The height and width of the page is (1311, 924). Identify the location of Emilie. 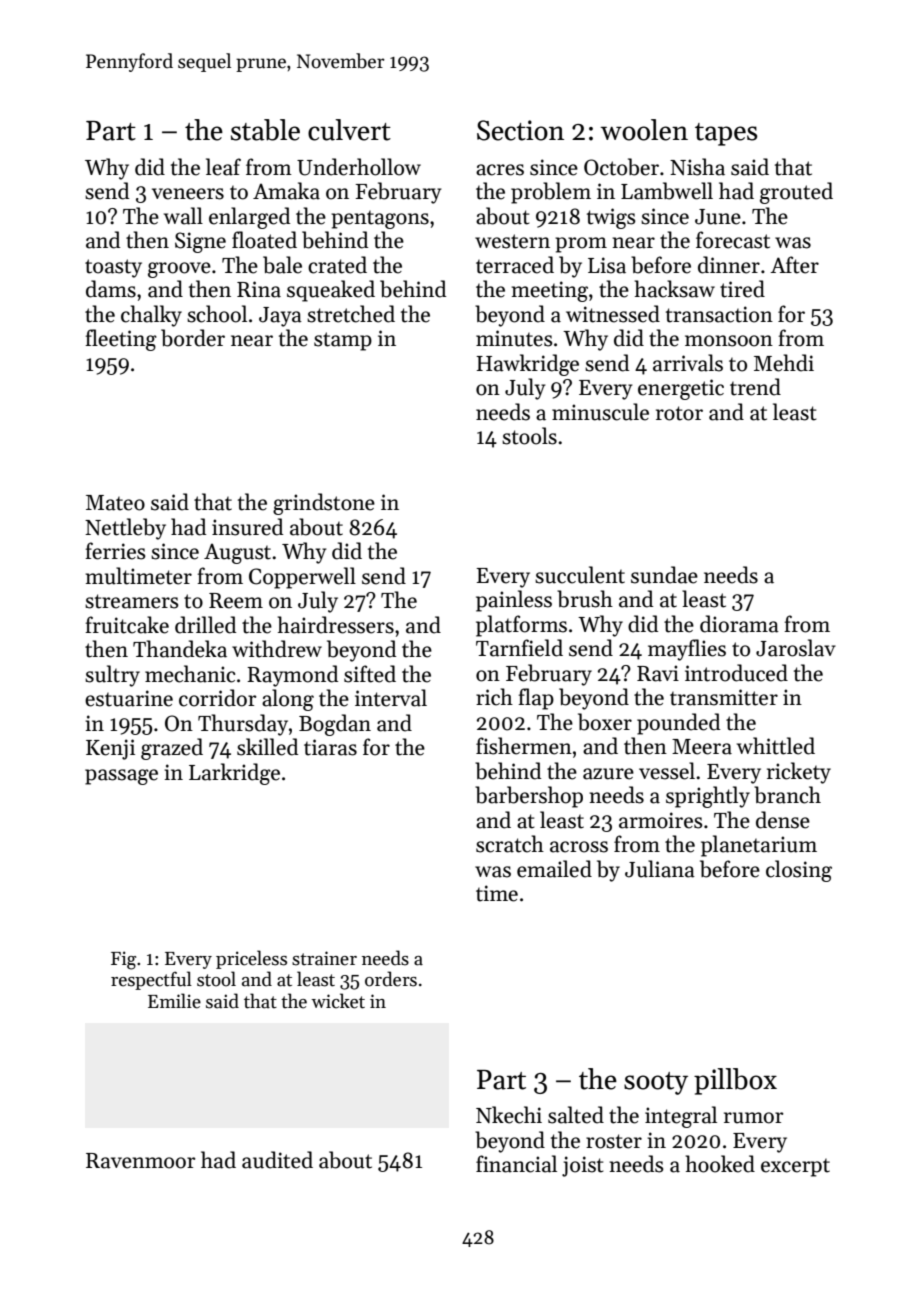
(174, 1001).
